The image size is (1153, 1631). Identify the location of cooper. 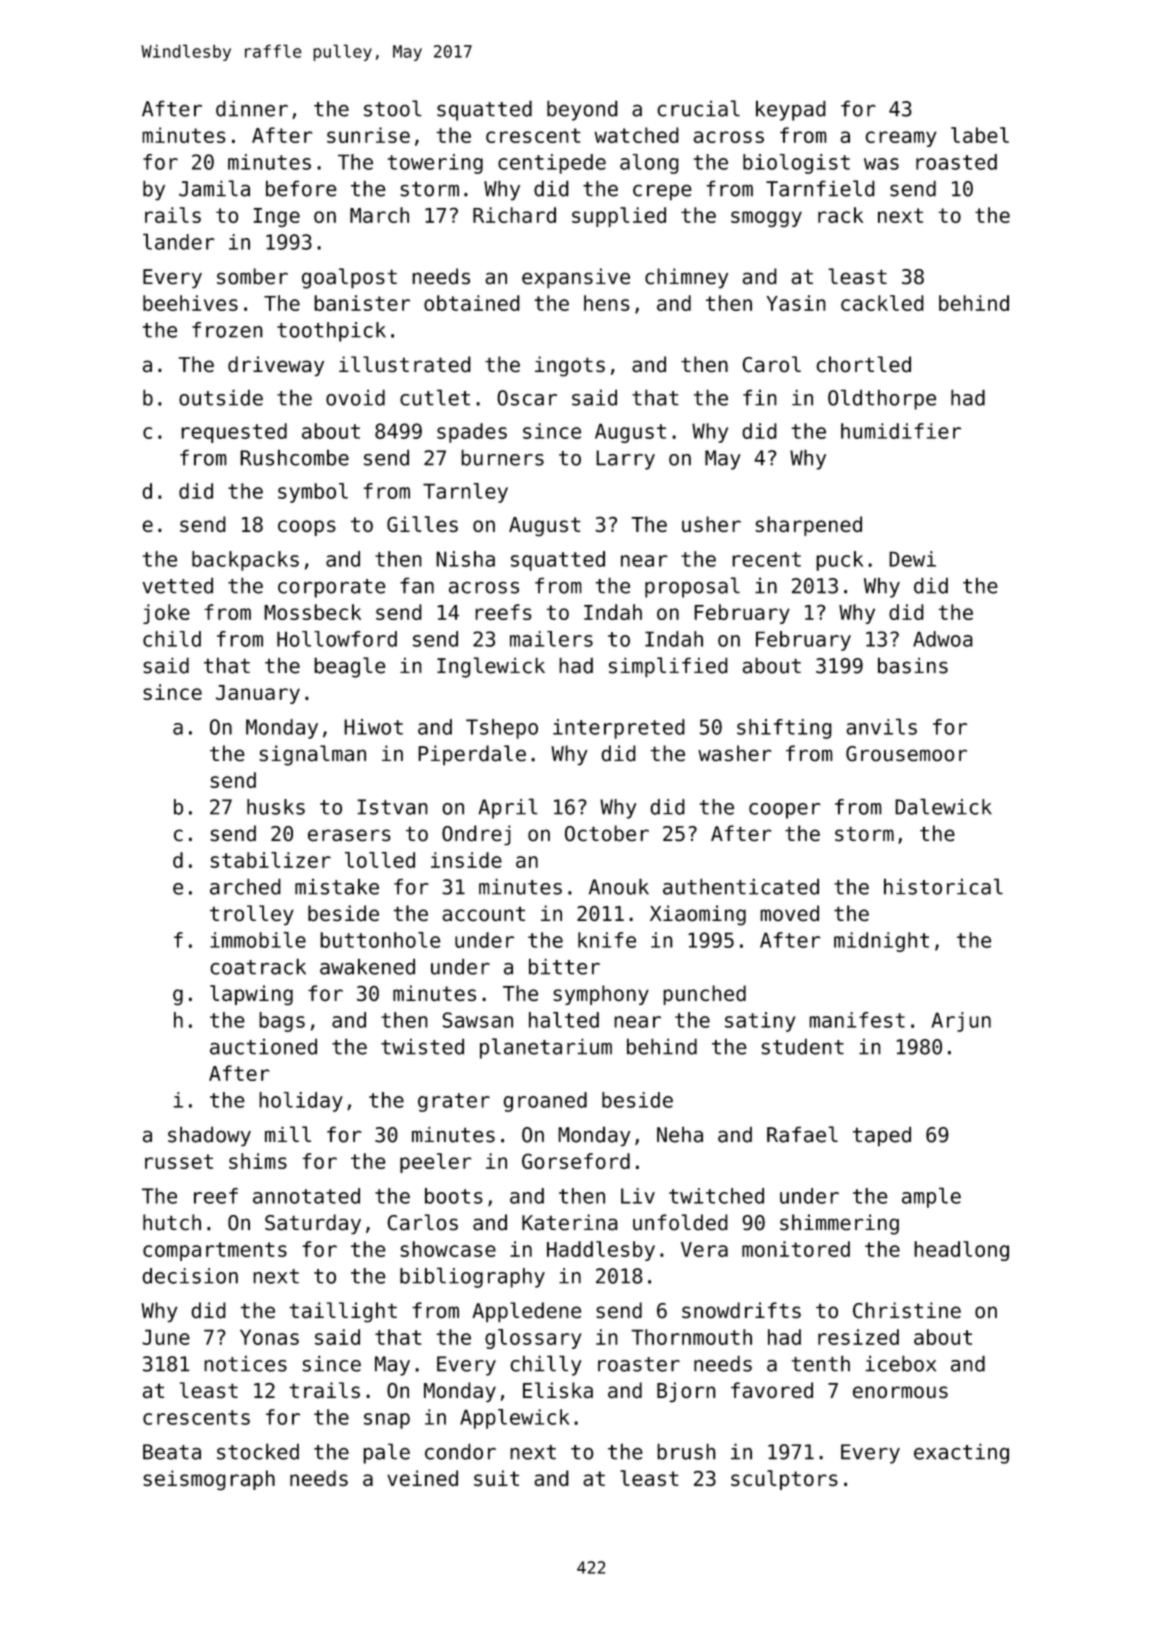
(785, 811).
